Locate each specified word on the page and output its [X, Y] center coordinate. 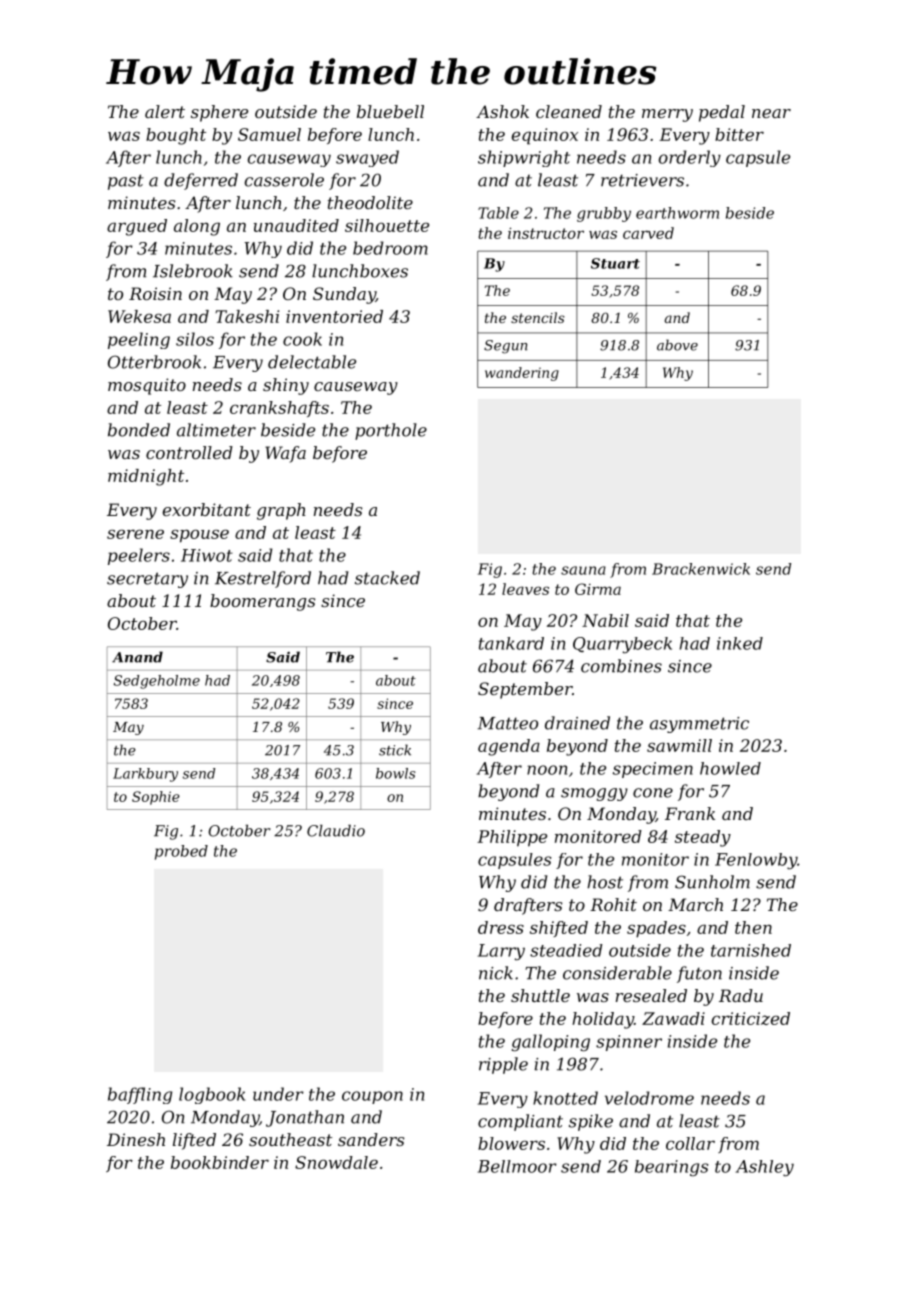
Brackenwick [701, 569]
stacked [387, 578]
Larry [501, 952]
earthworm [677, 213]
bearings [672, 1168]
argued [137, 227]
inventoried [334, 316]
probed [181, 852]
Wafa [285, 454]
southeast [290, 1139]
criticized [750, 1018]
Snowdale [336, 1162]
